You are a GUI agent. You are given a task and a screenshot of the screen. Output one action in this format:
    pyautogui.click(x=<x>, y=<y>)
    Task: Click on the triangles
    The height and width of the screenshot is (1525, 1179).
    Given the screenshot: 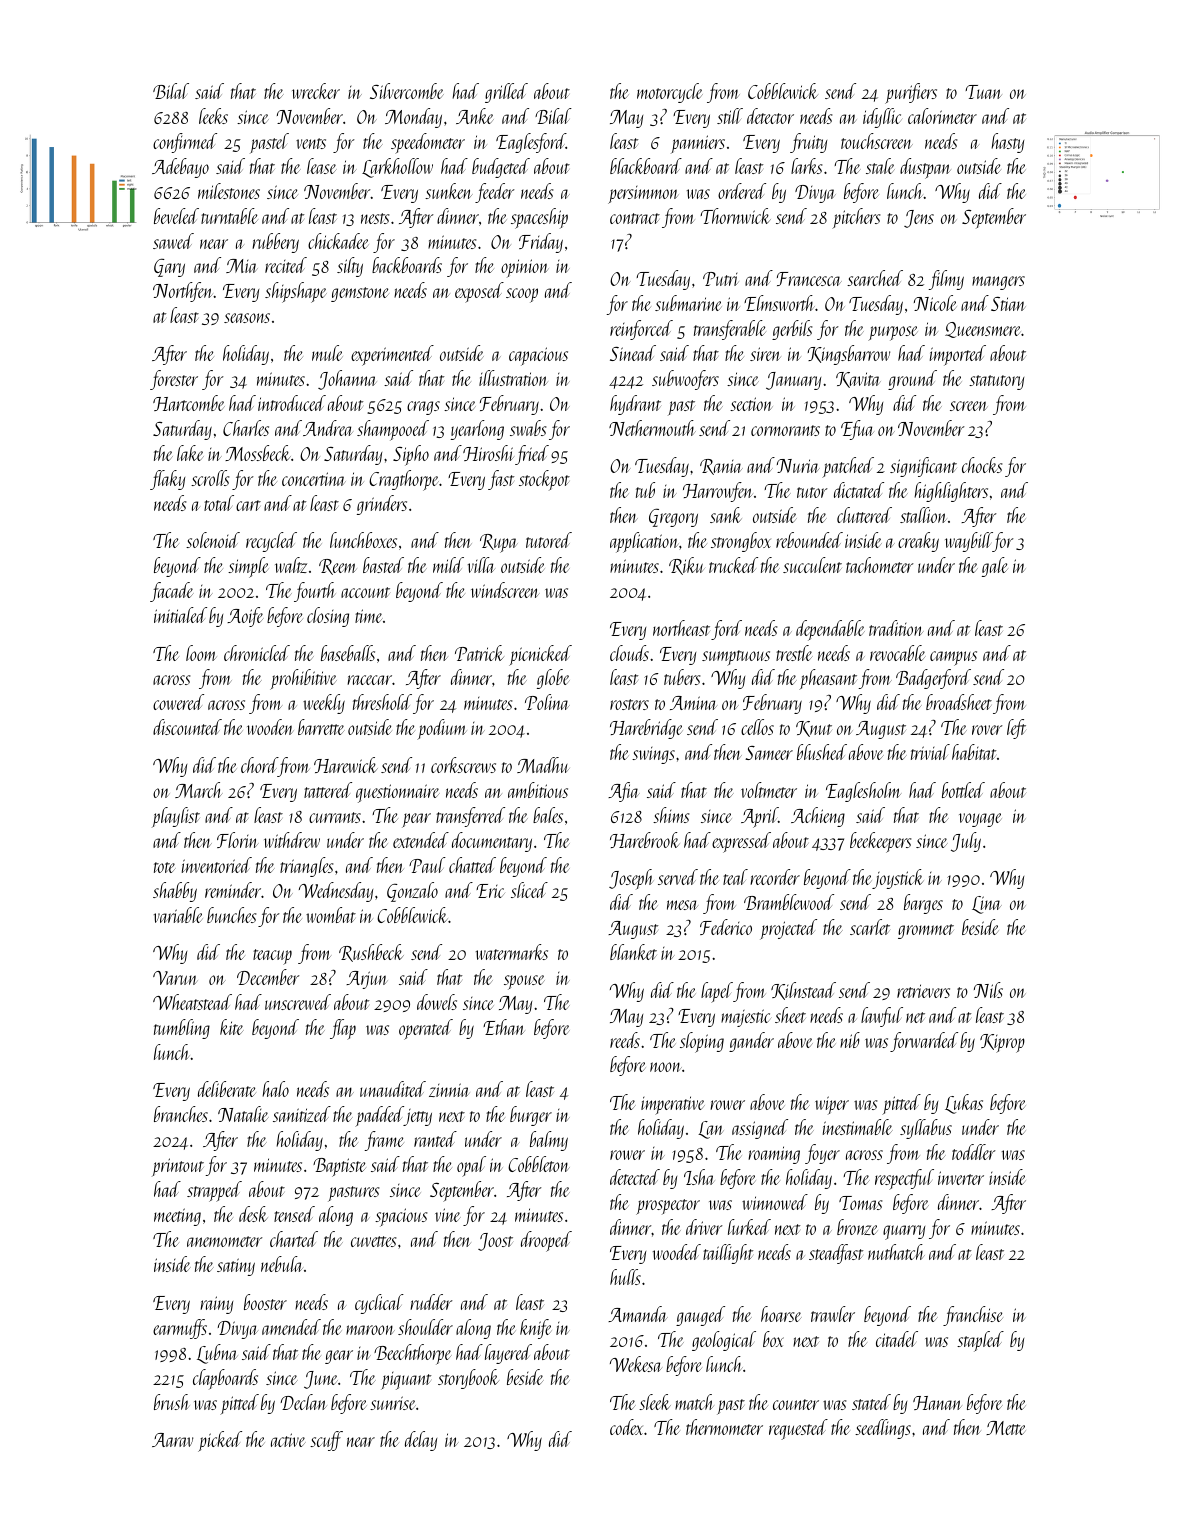 What is the action you would take?
    pyautogui.click(x=306, y=867)
